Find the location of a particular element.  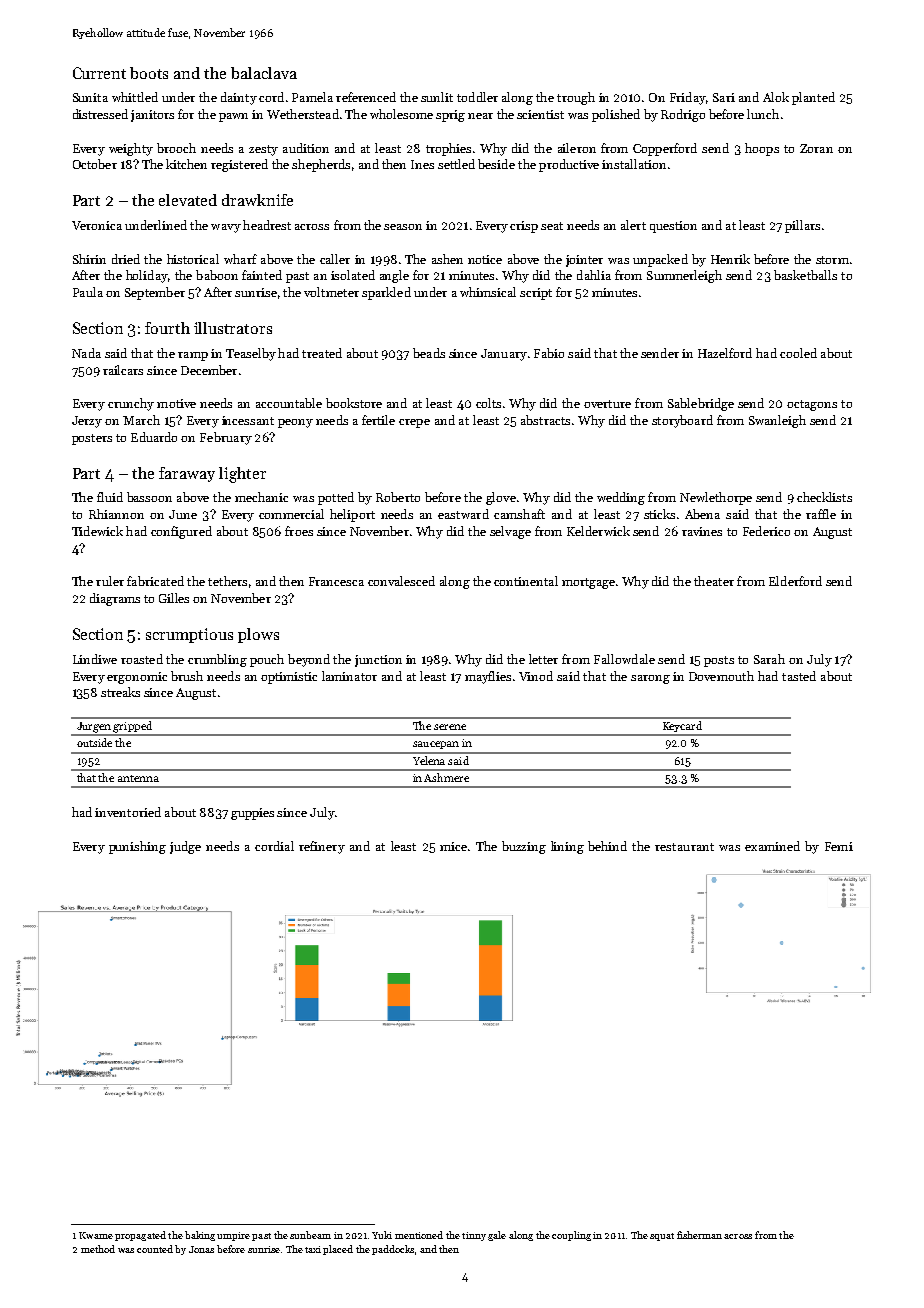

scientist is located at coordinates (540, 114).
